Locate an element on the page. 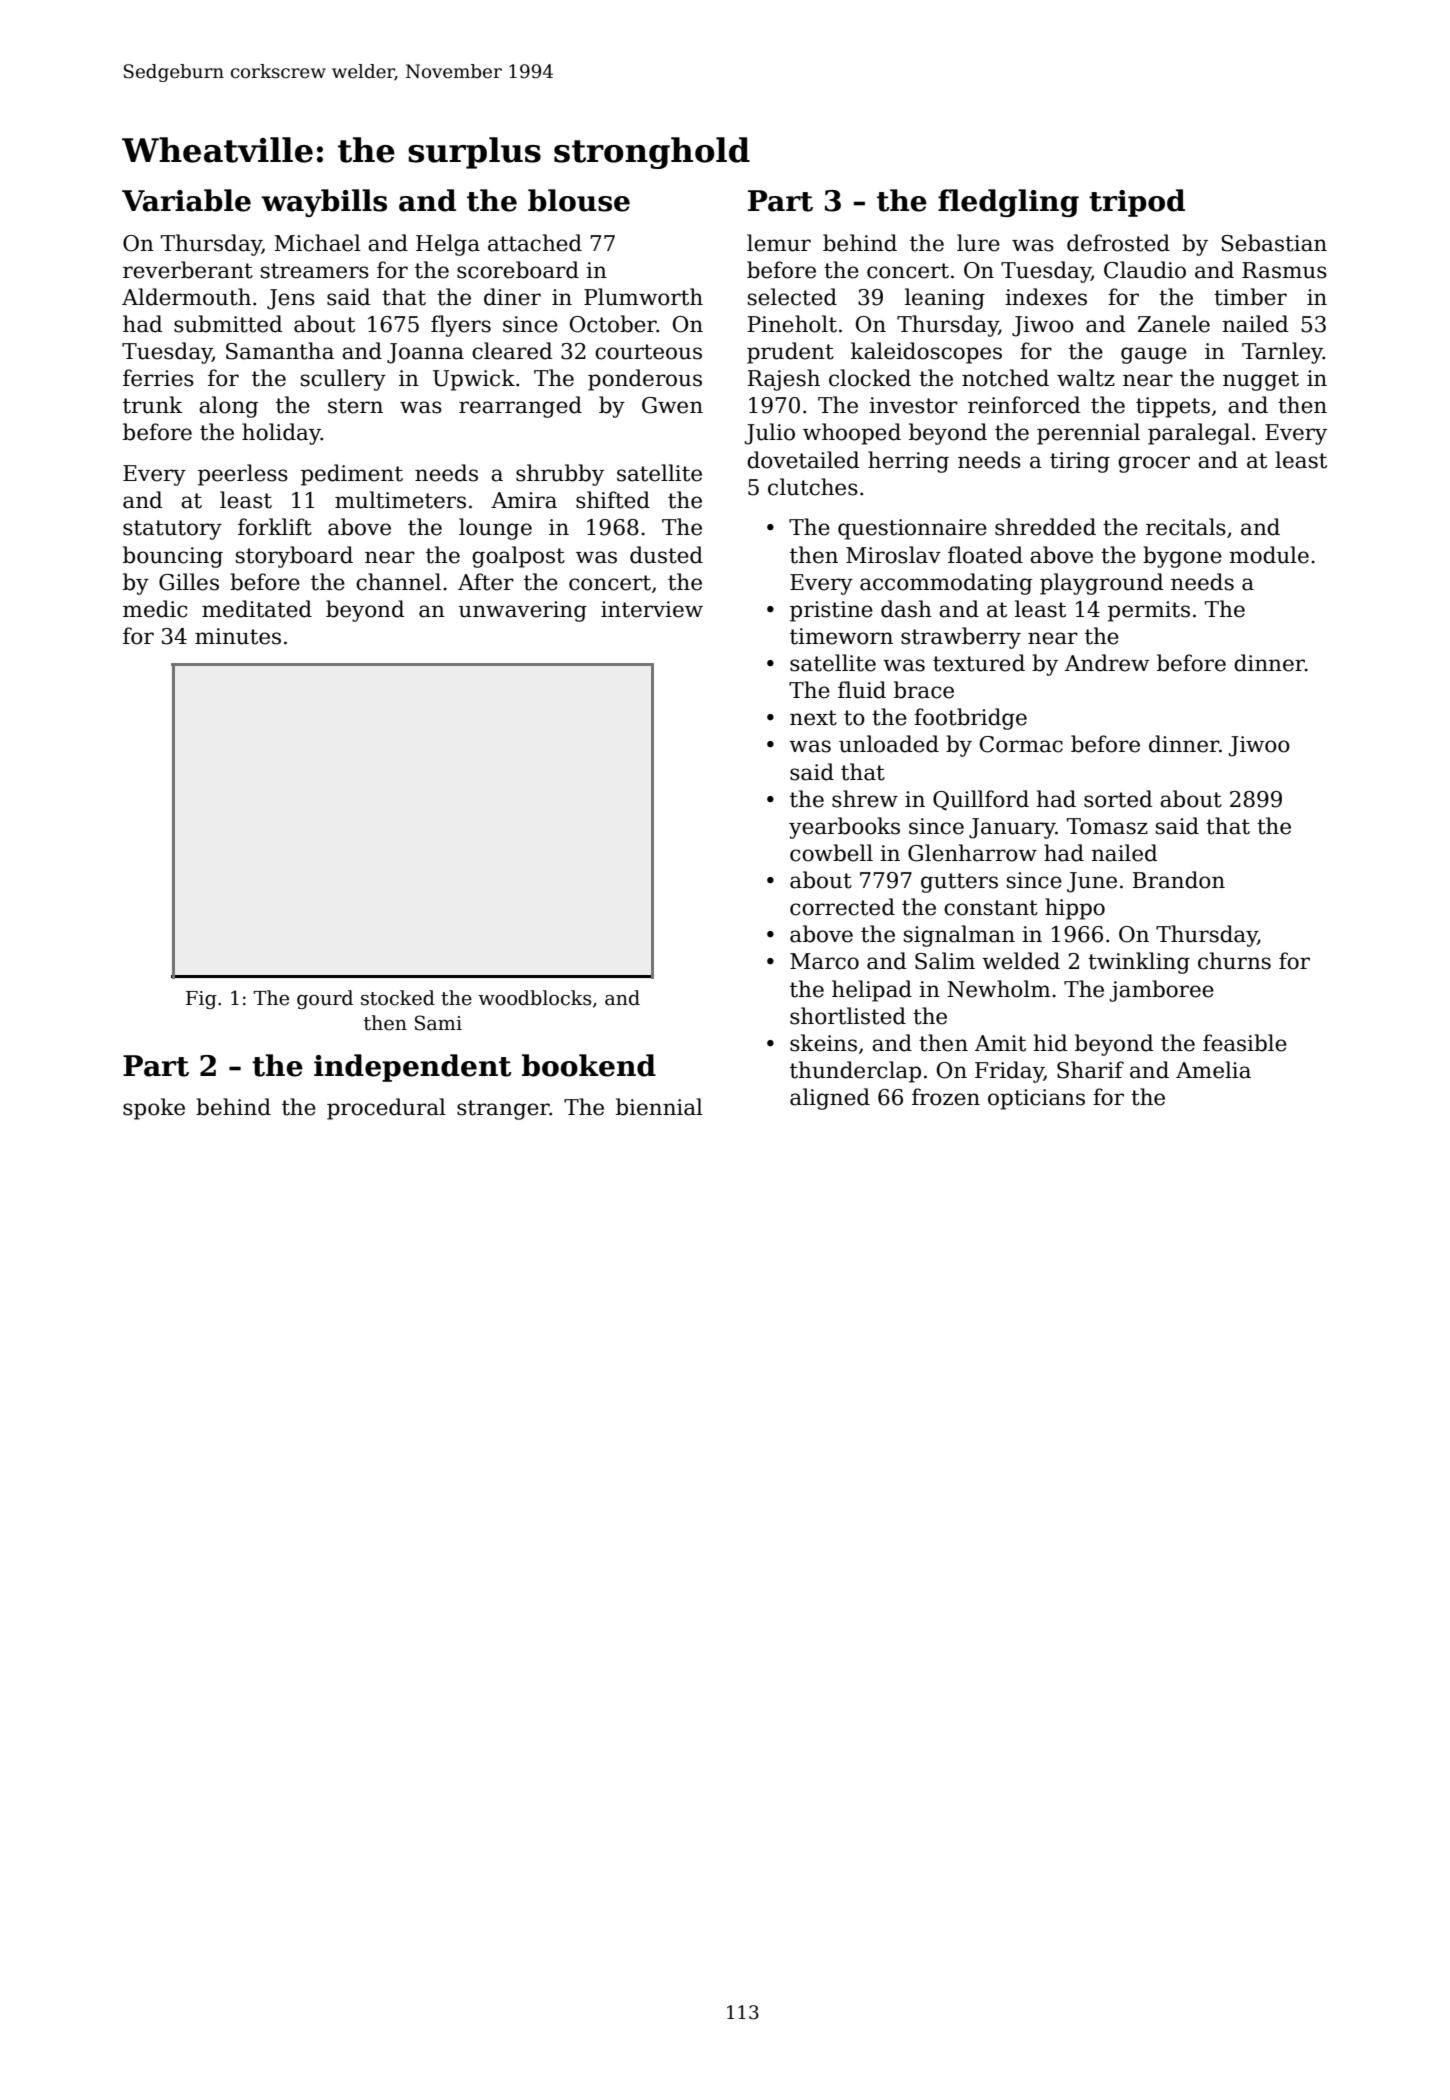 The height and width of the document is (2100, 1450). recitals is located at coordinates (1186, 527).
